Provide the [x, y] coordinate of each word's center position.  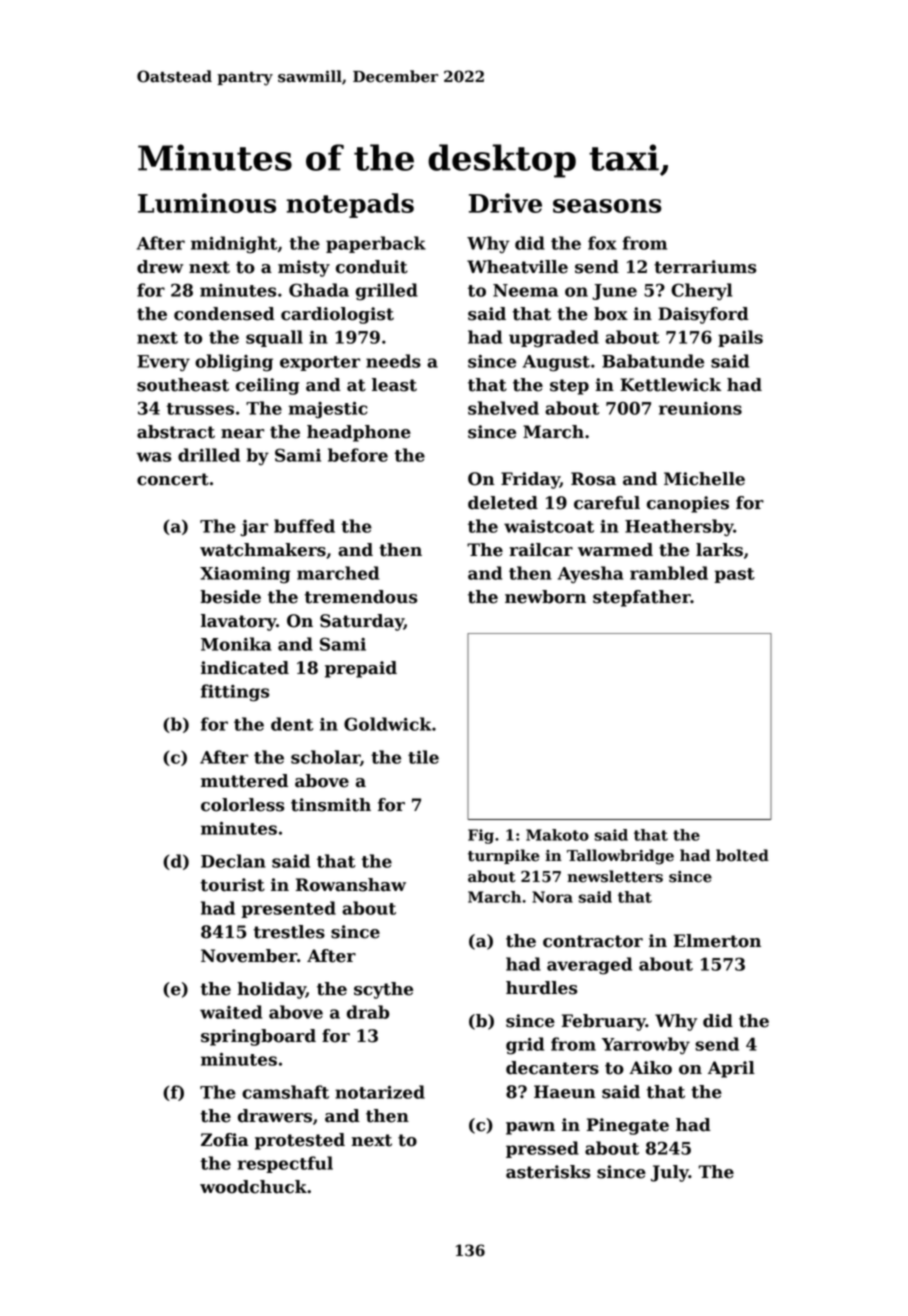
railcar [541, 550]
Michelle [704, 479]
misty [304, 268]
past [734, 575]
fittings [235, 693]
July [670, 1173]
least [394, 385]
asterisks [548, 1172]
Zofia [225, 1140]
